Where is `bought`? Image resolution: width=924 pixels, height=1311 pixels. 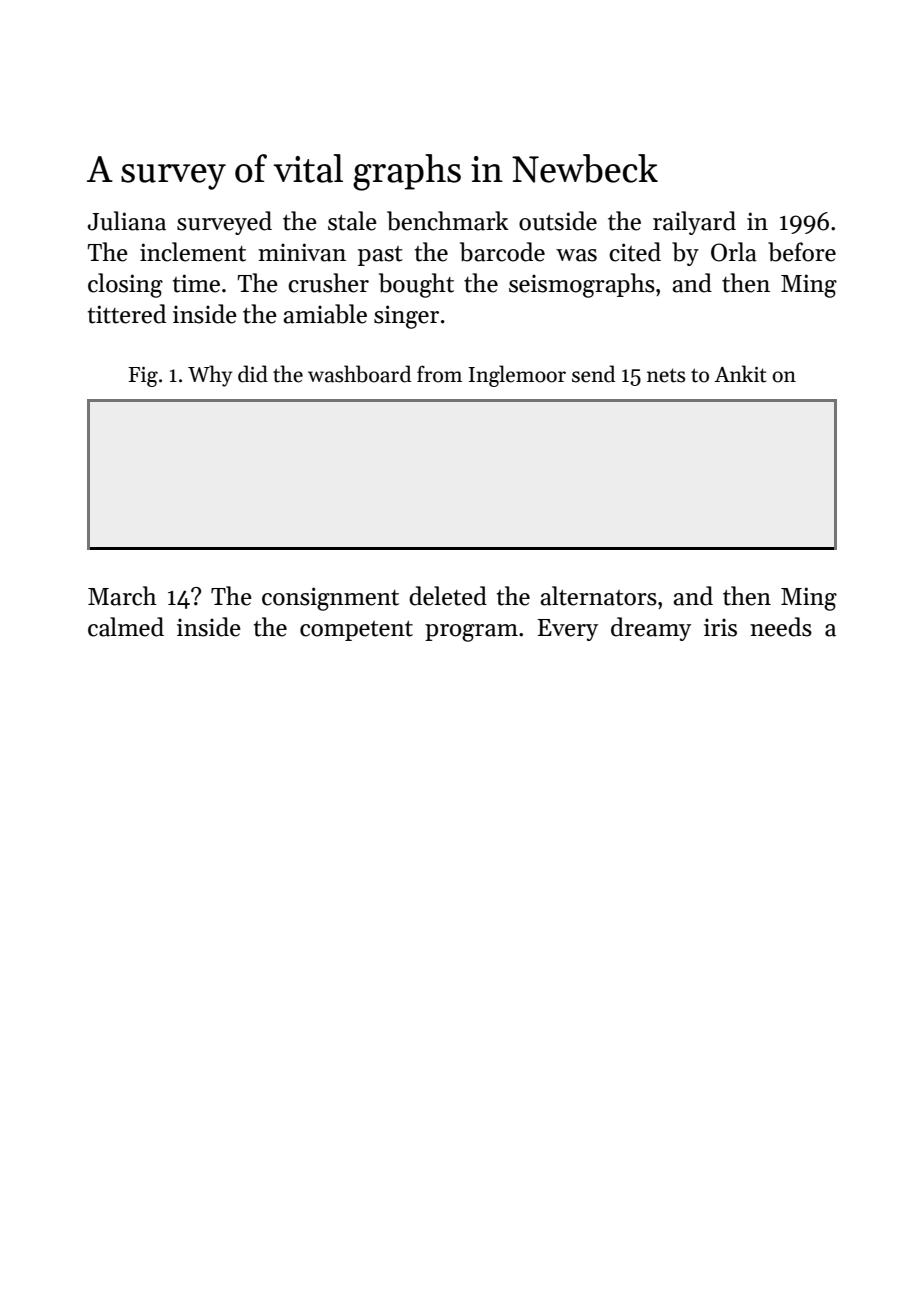
bought is located at coordinates (416, 285).
